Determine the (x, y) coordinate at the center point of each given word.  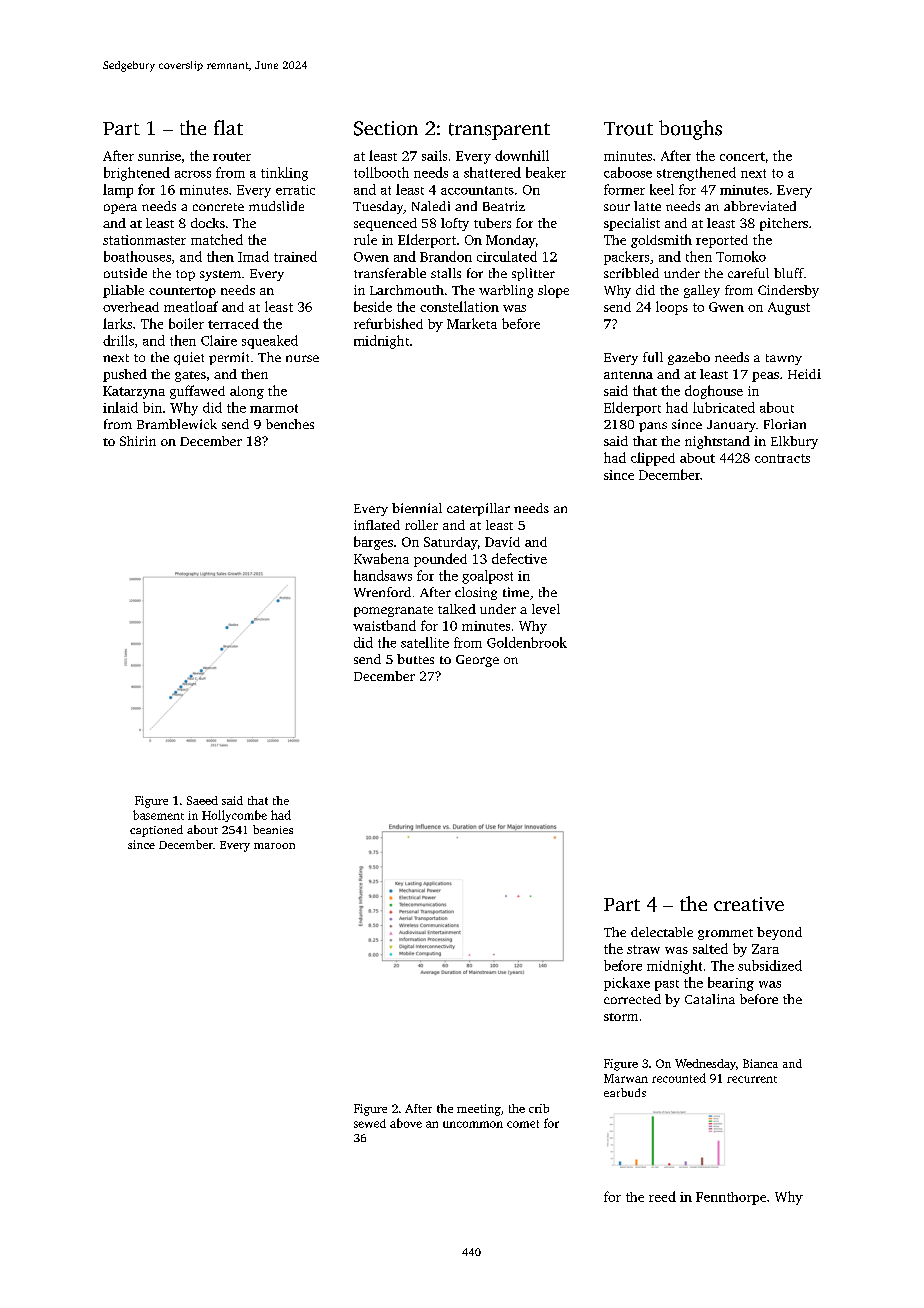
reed (662, 1196)
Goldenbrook (527, 642)
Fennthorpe (731, 1198)
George (477, 661)
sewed (370, 1123)
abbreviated (760, 206)
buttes (415, 659)
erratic (295, 190)
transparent (499, 131)
